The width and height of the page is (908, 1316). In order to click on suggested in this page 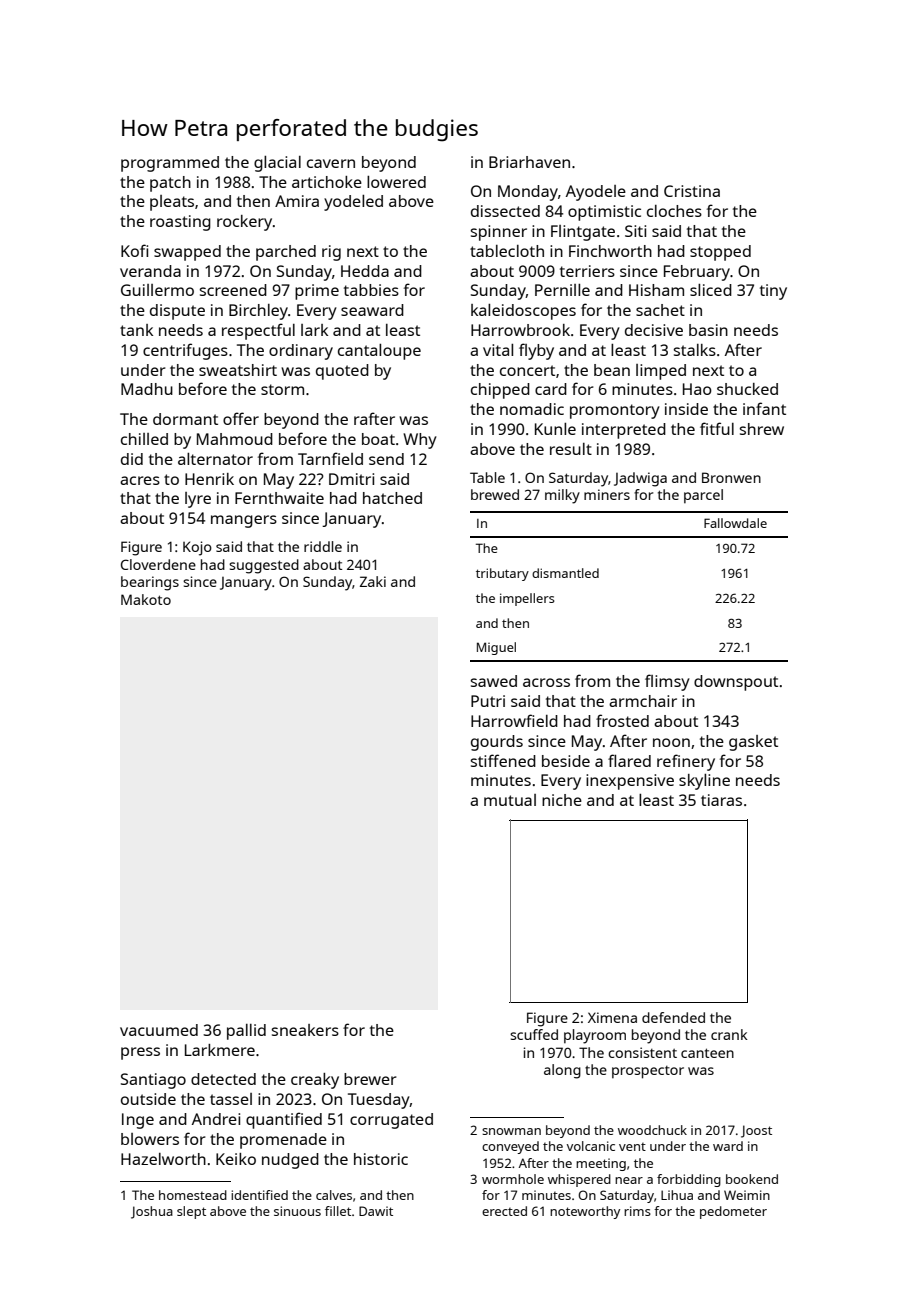, I will do `click(264, 566)`.
